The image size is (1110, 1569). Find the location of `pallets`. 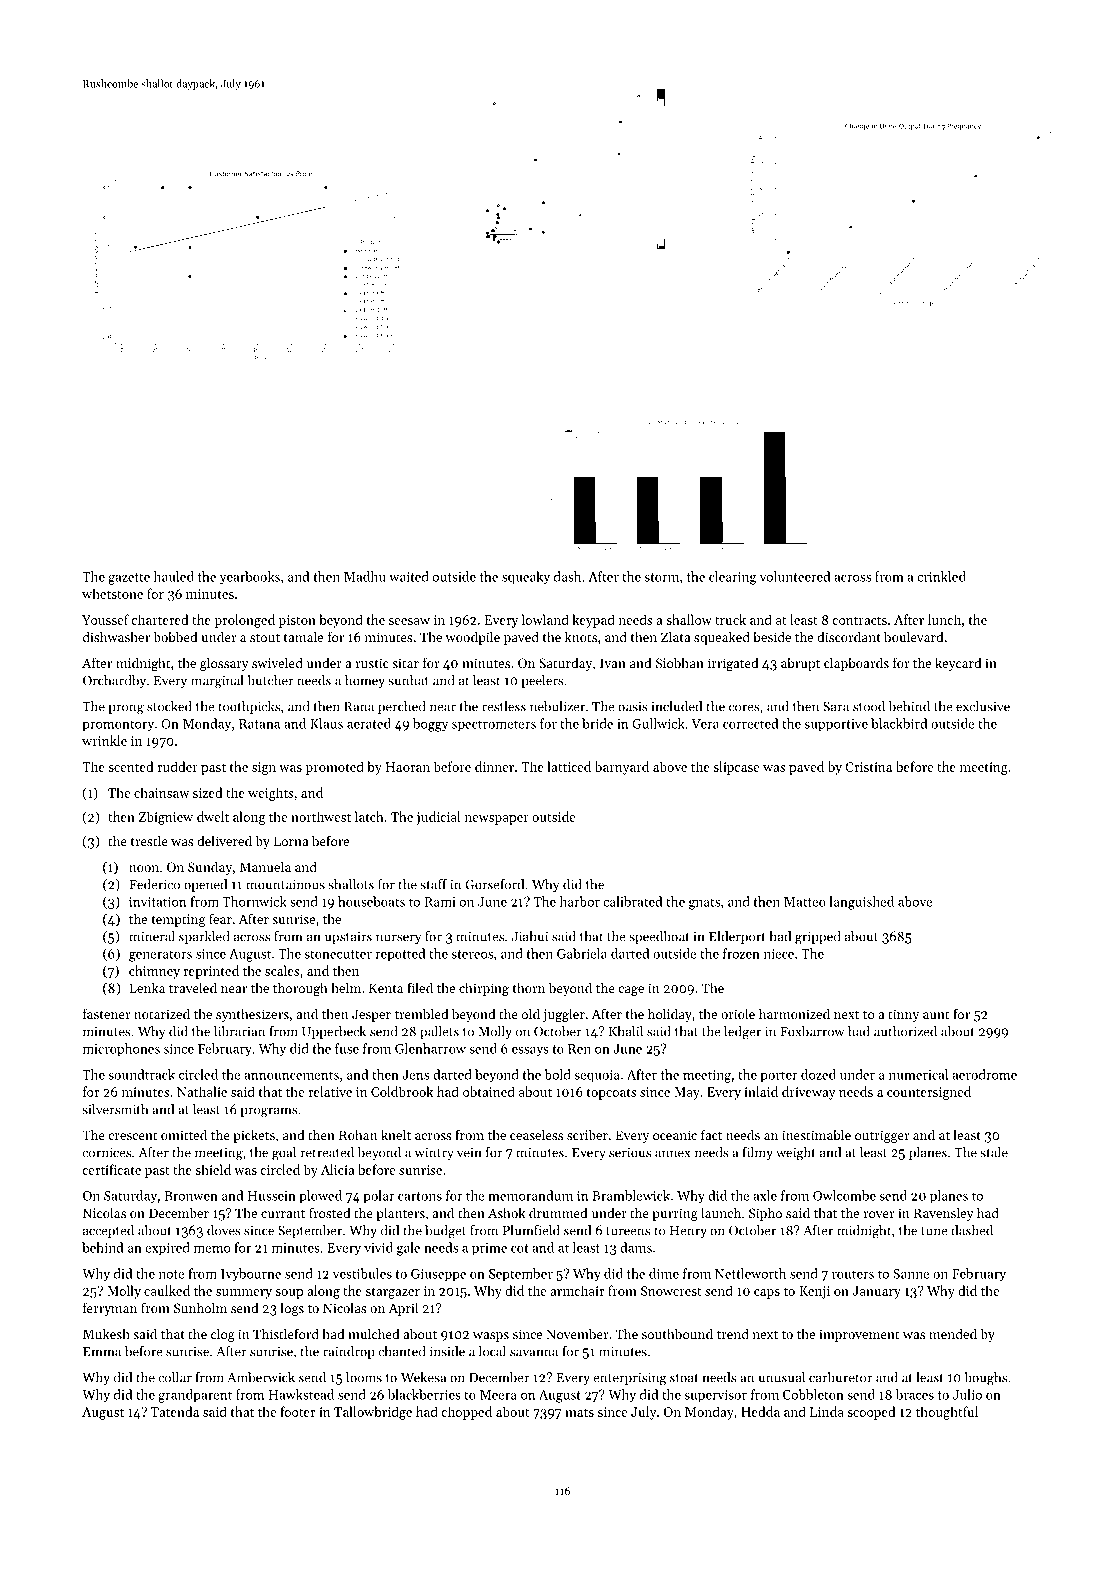

pallets is located at coordinates (439, 1032).
